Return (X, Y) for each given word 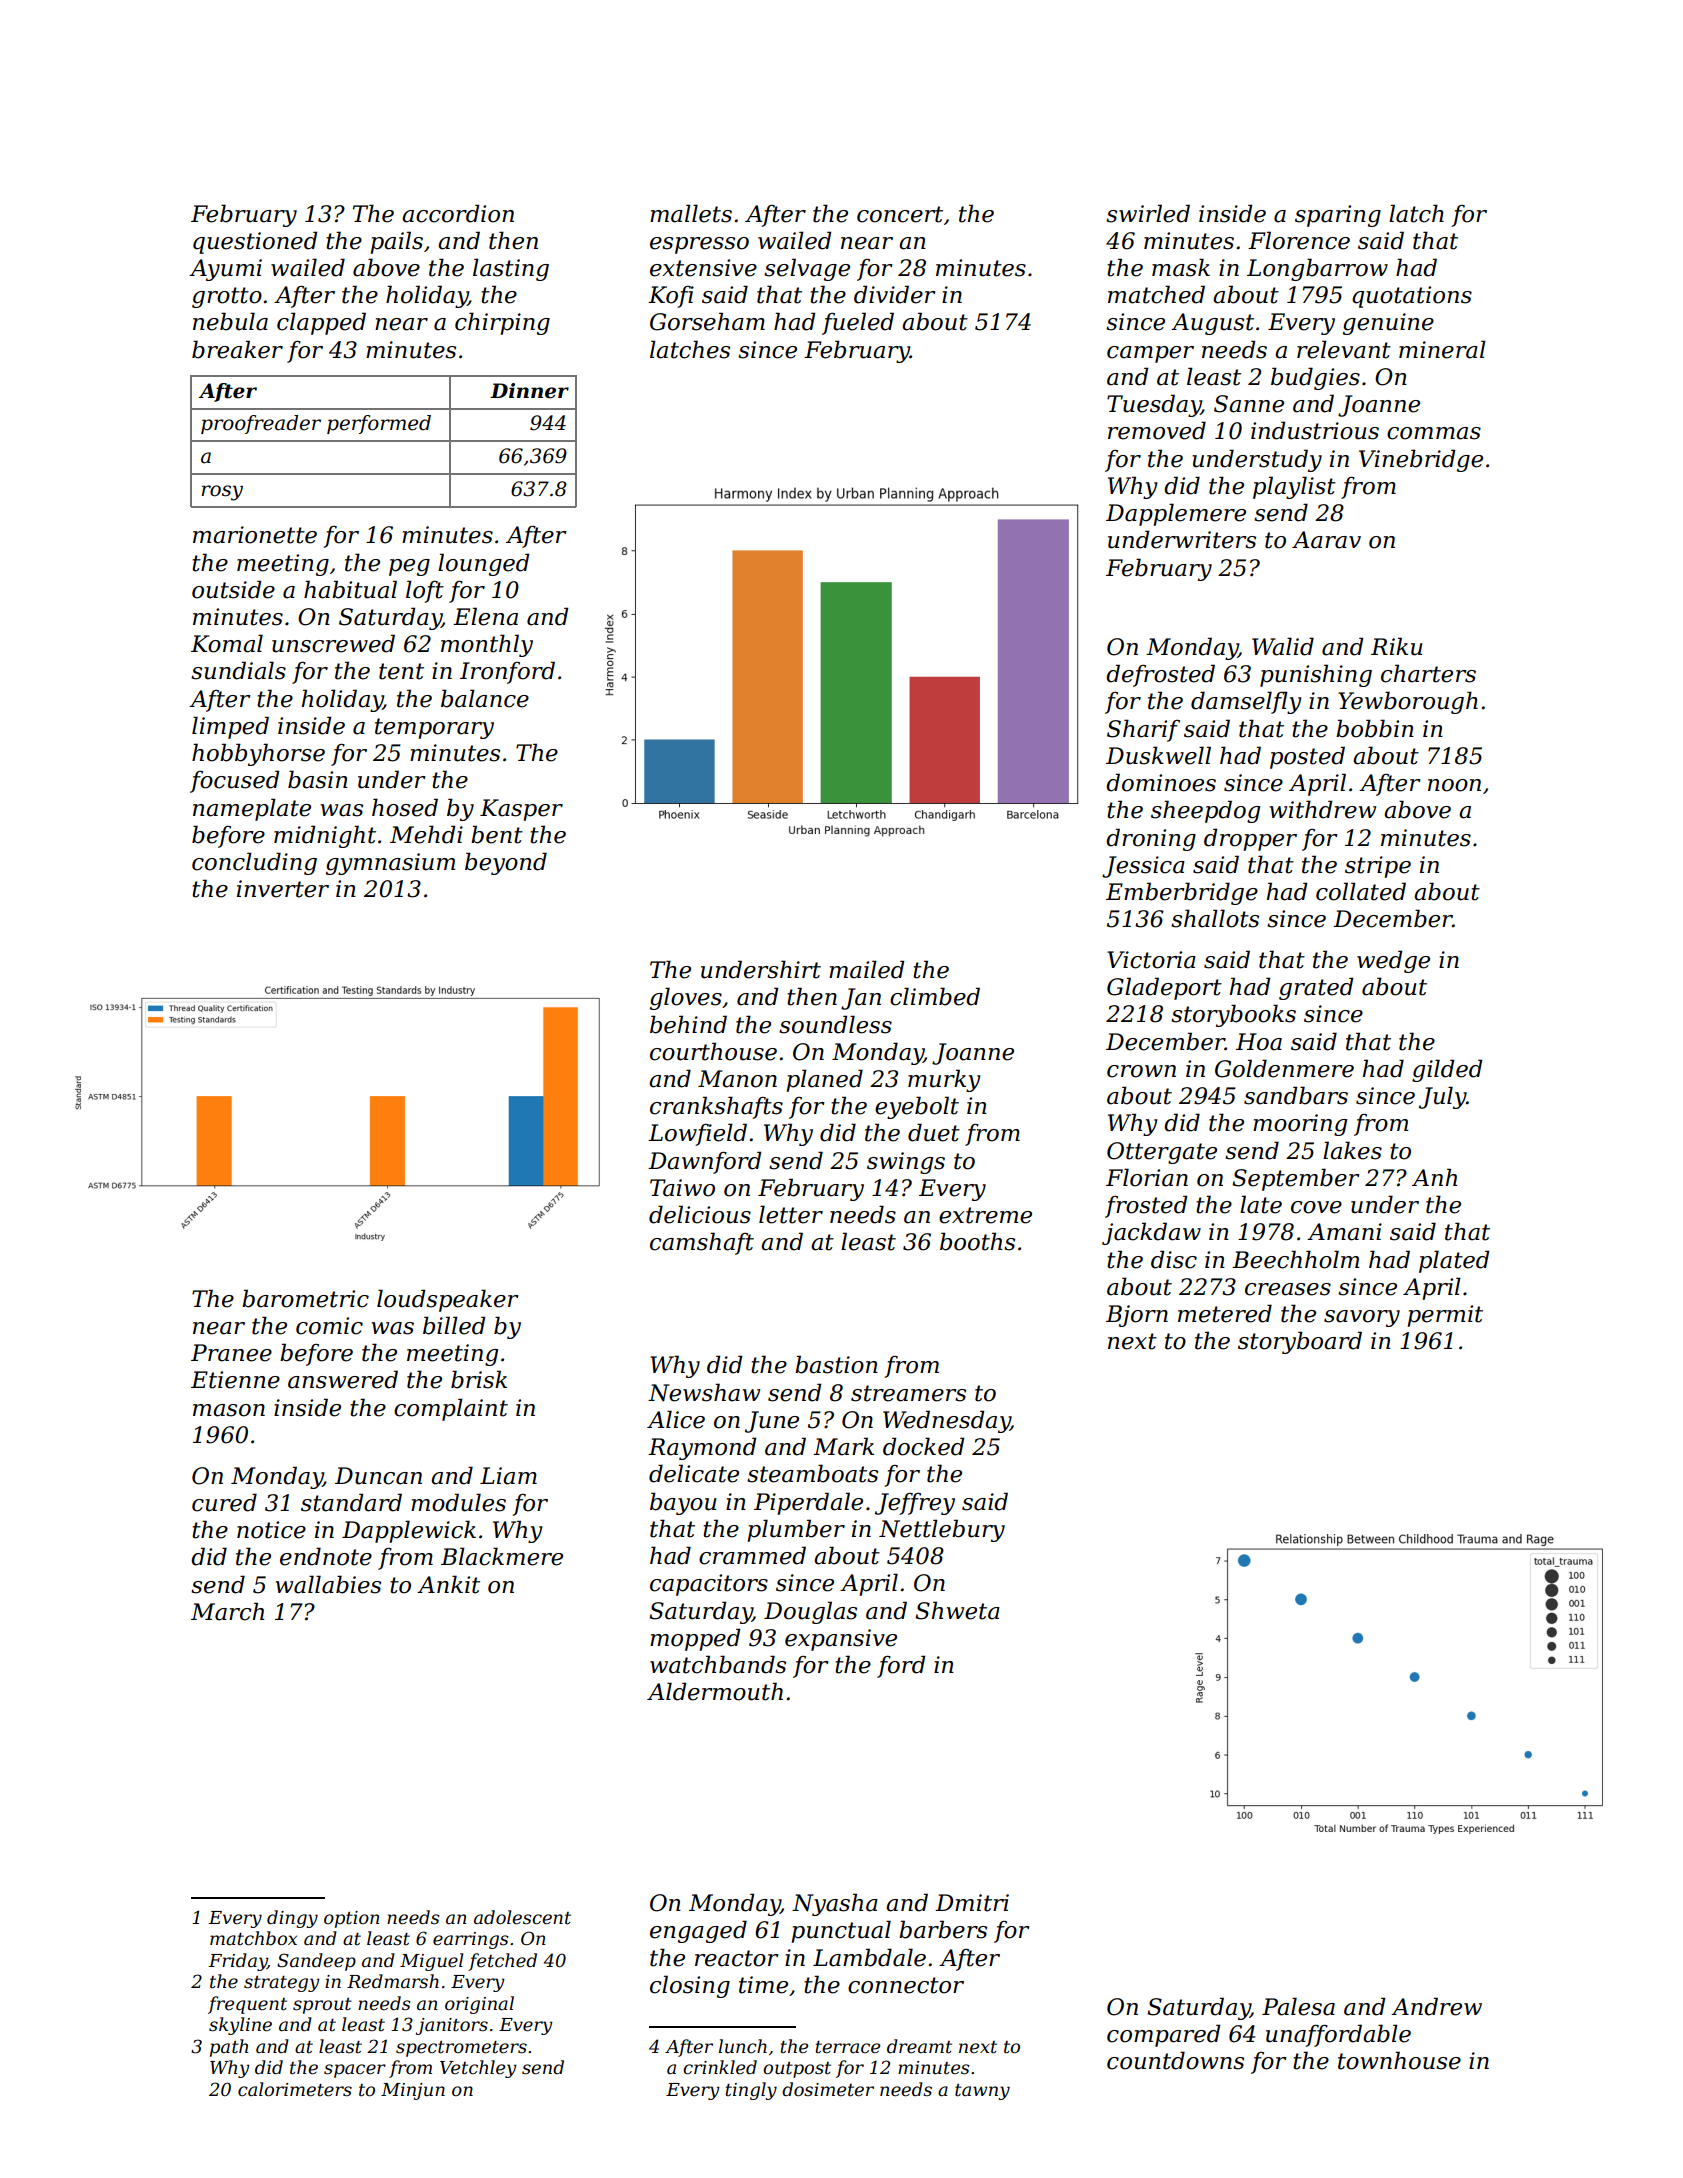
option (352, 1919)
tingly (751, 2091)
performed (379, 424)
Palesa (1298, 2006)
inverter (283, 889)
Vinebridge (1421, 460)
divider (895, 294)
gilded (1447, 1070)
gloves (686, 998)
